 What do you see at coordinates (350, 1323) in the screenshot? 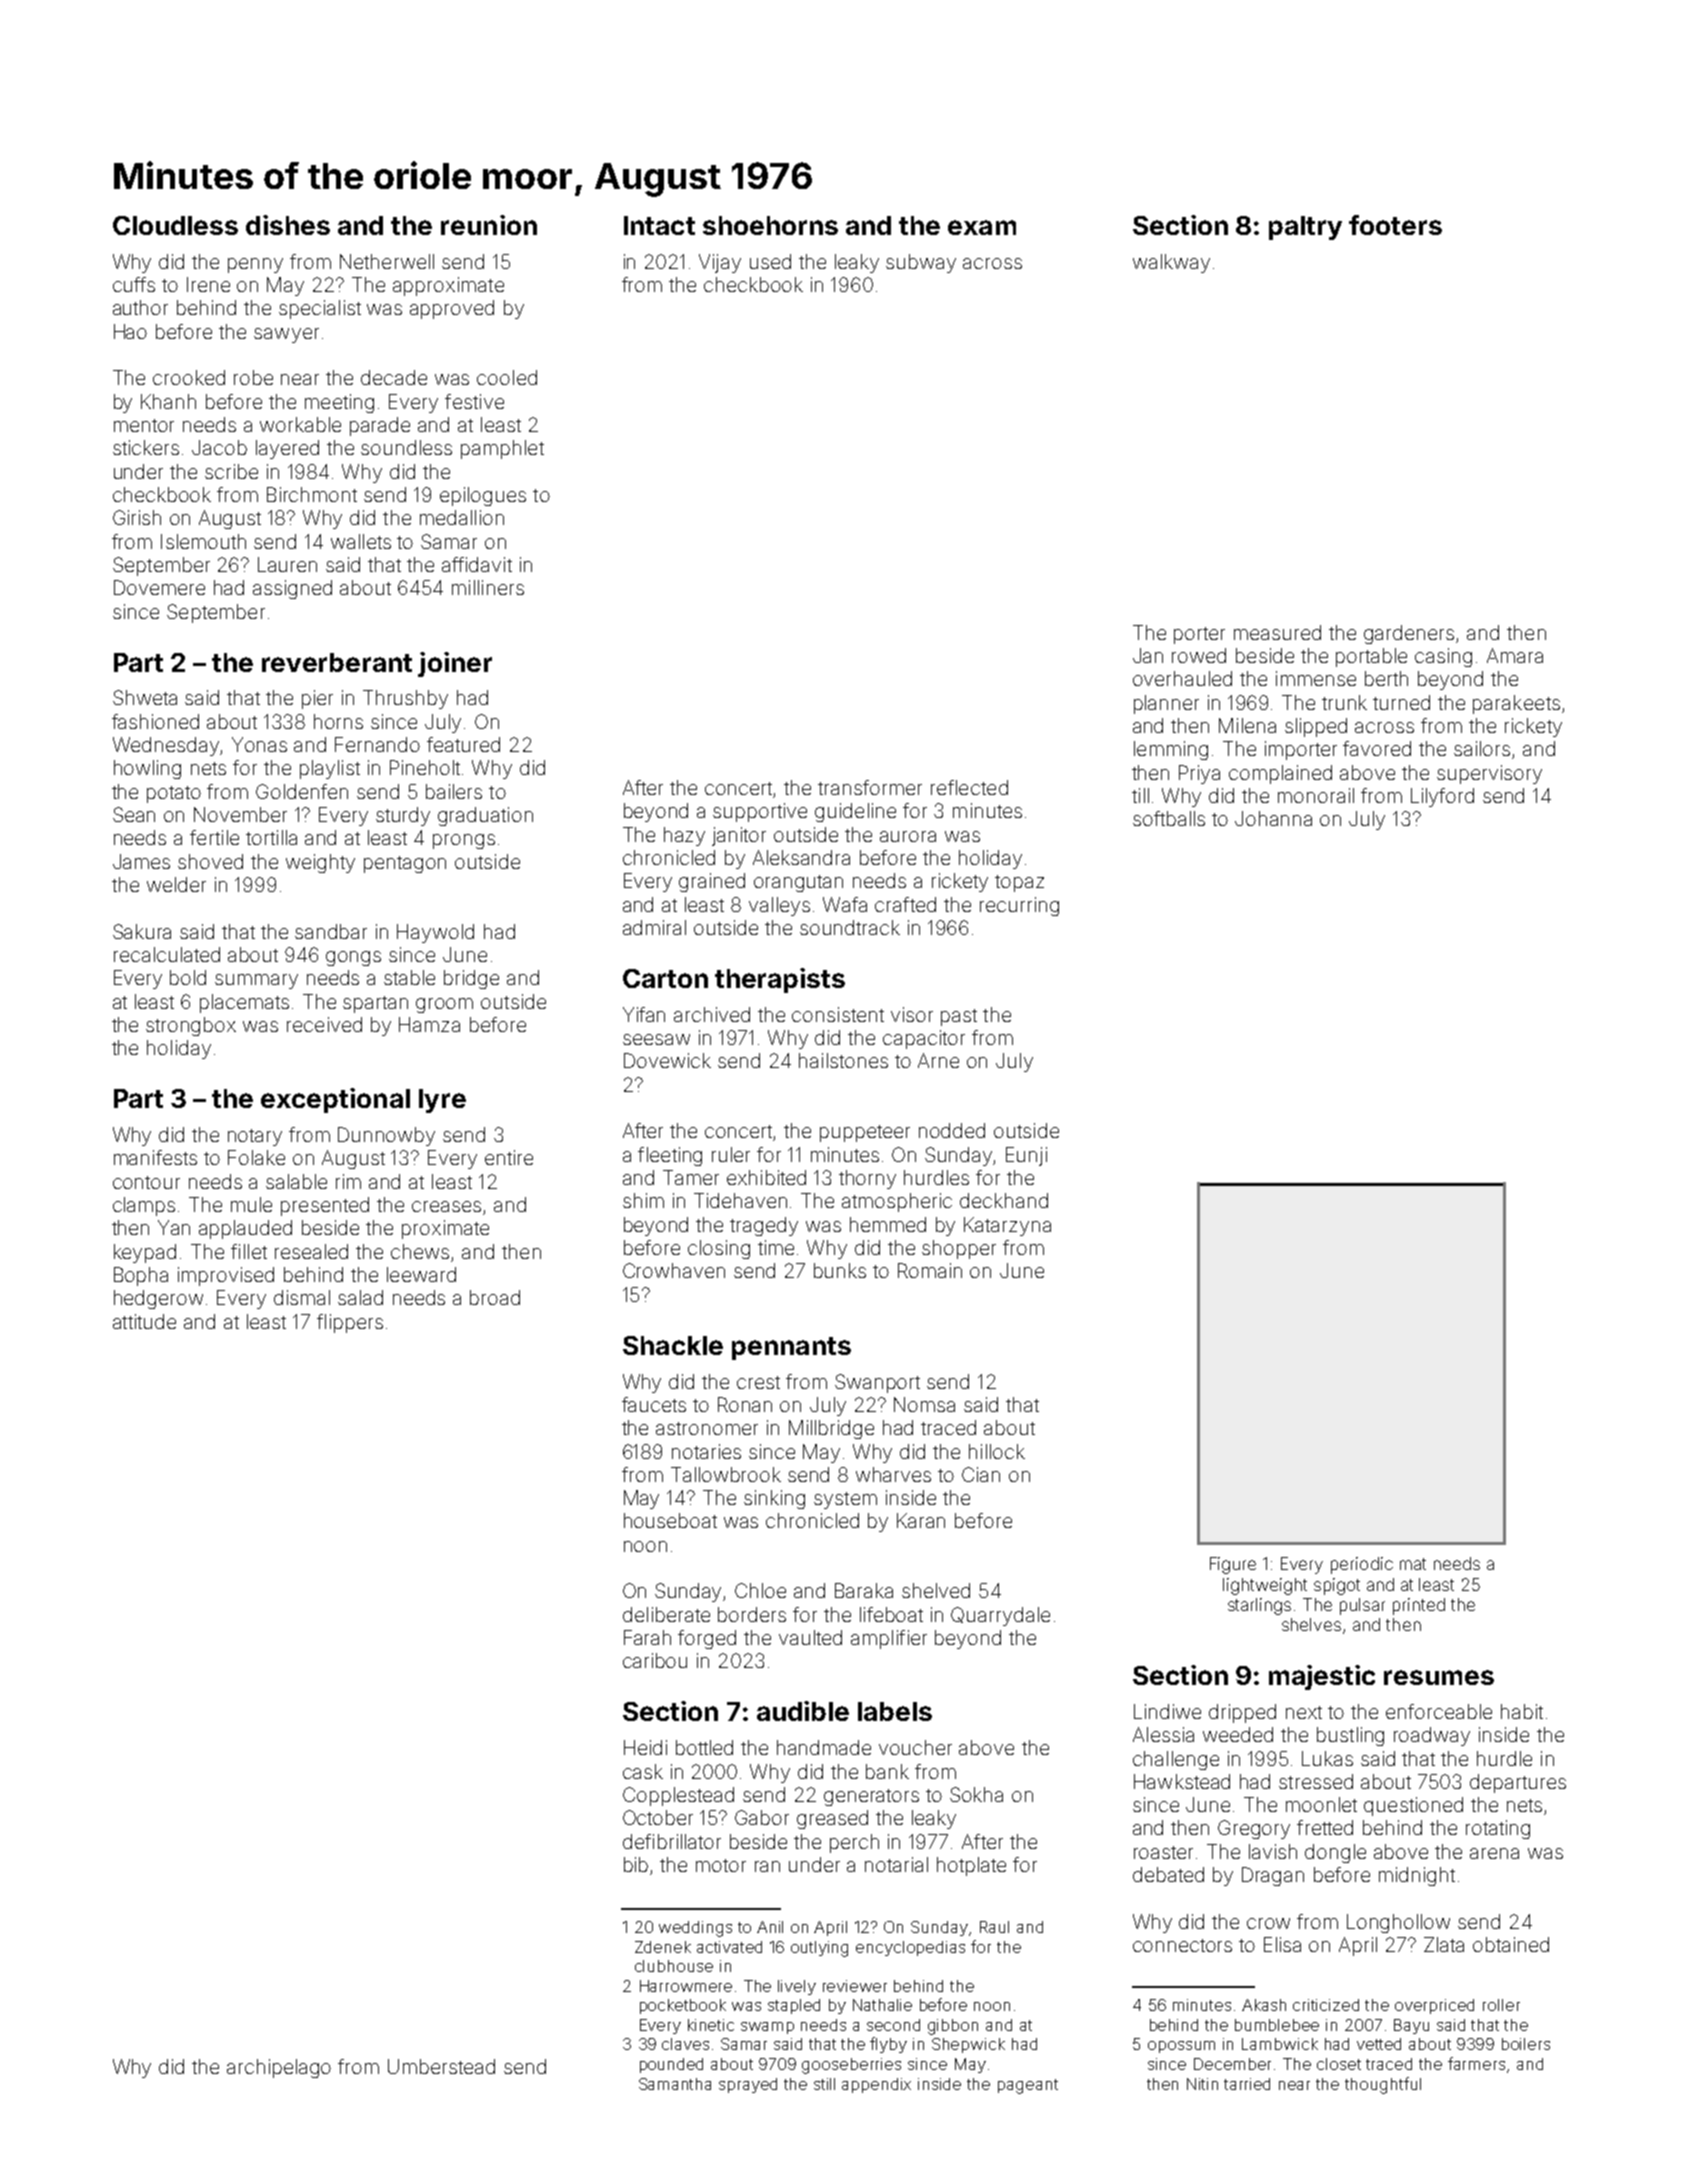
I see `flippers` at bounding box center [350, 1323].
